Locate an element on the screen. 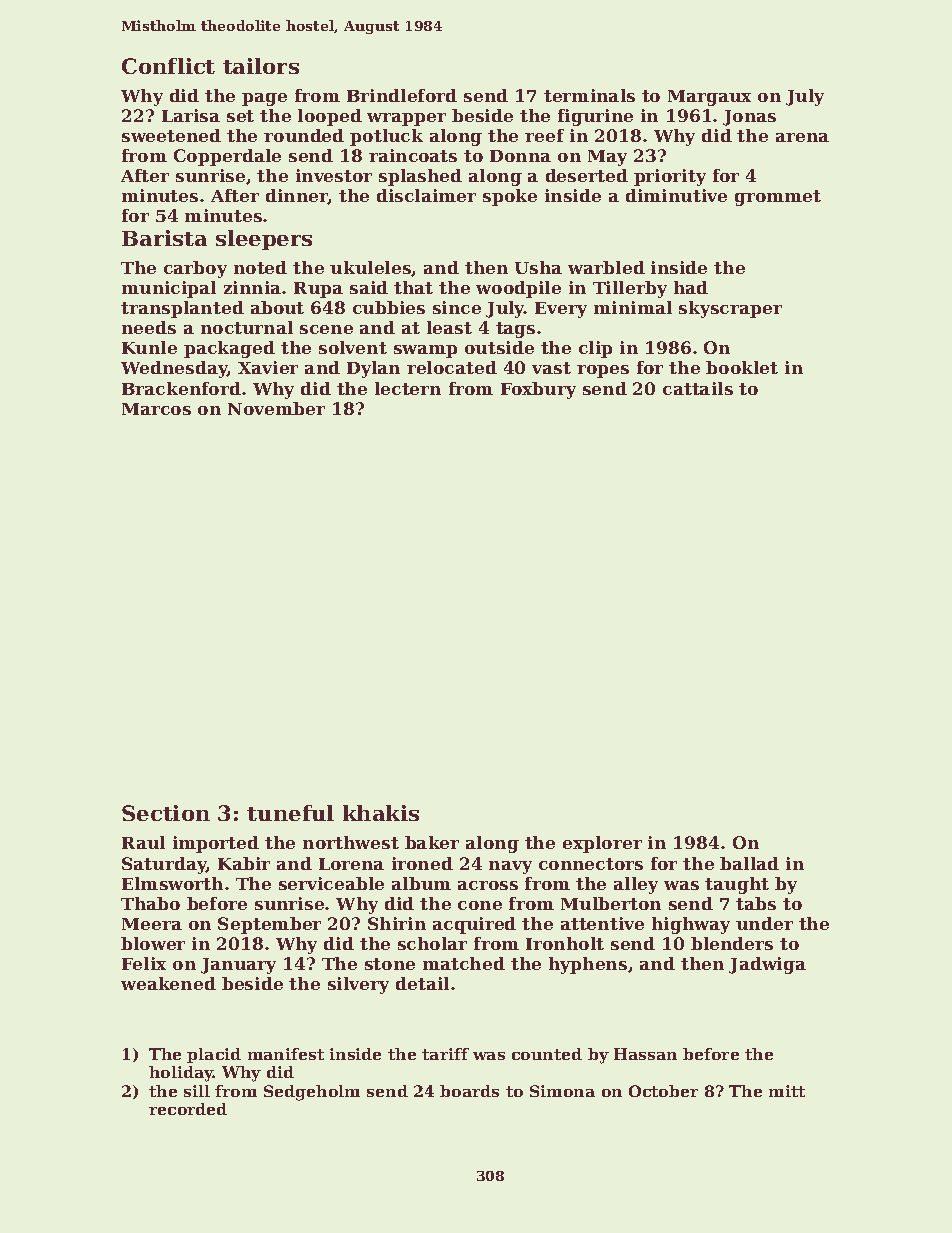  relocated is located at coordinates (452, 367).
